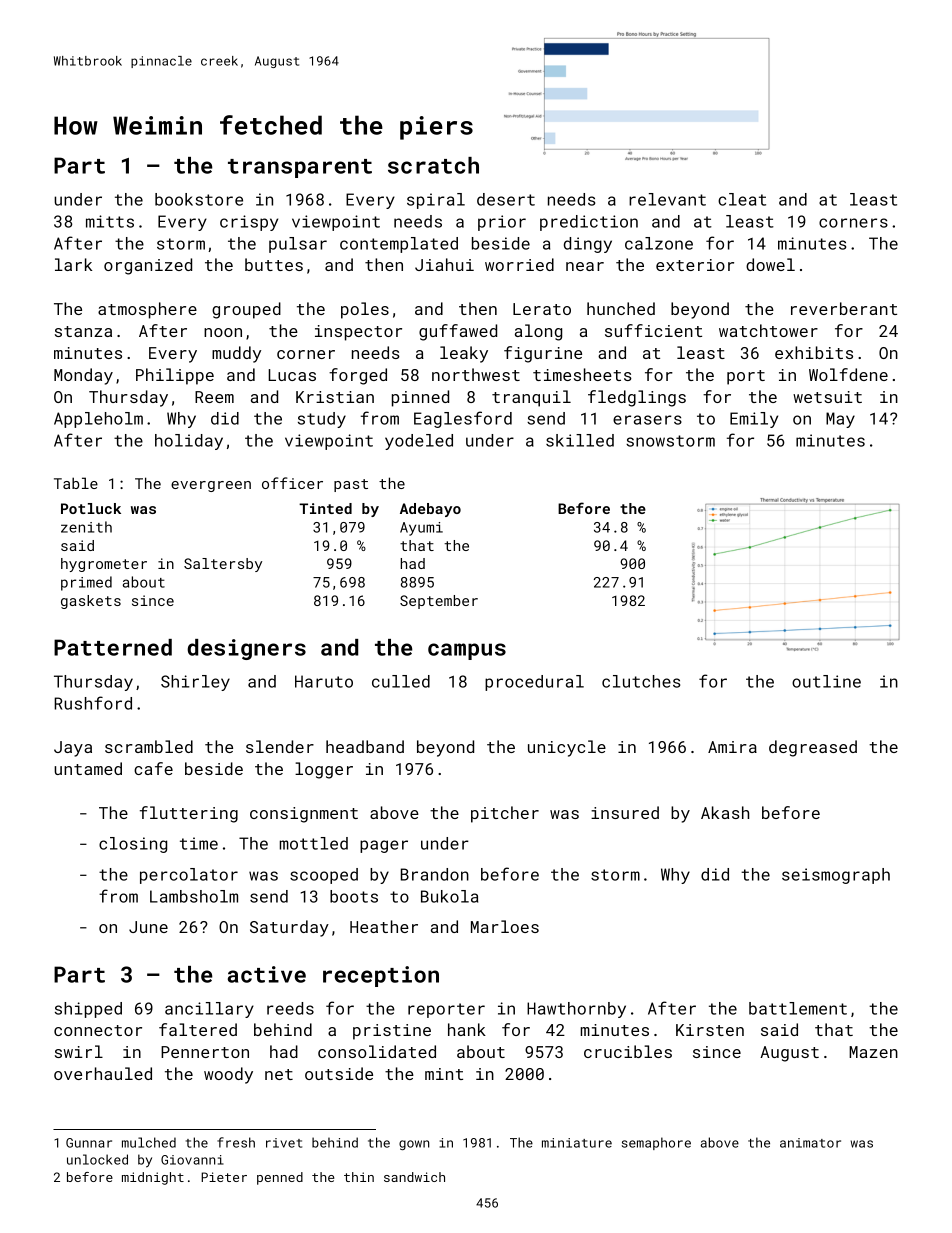 The height and width of the document is (1233, 952). I want to click on Adebayo, so click(430, 510).
